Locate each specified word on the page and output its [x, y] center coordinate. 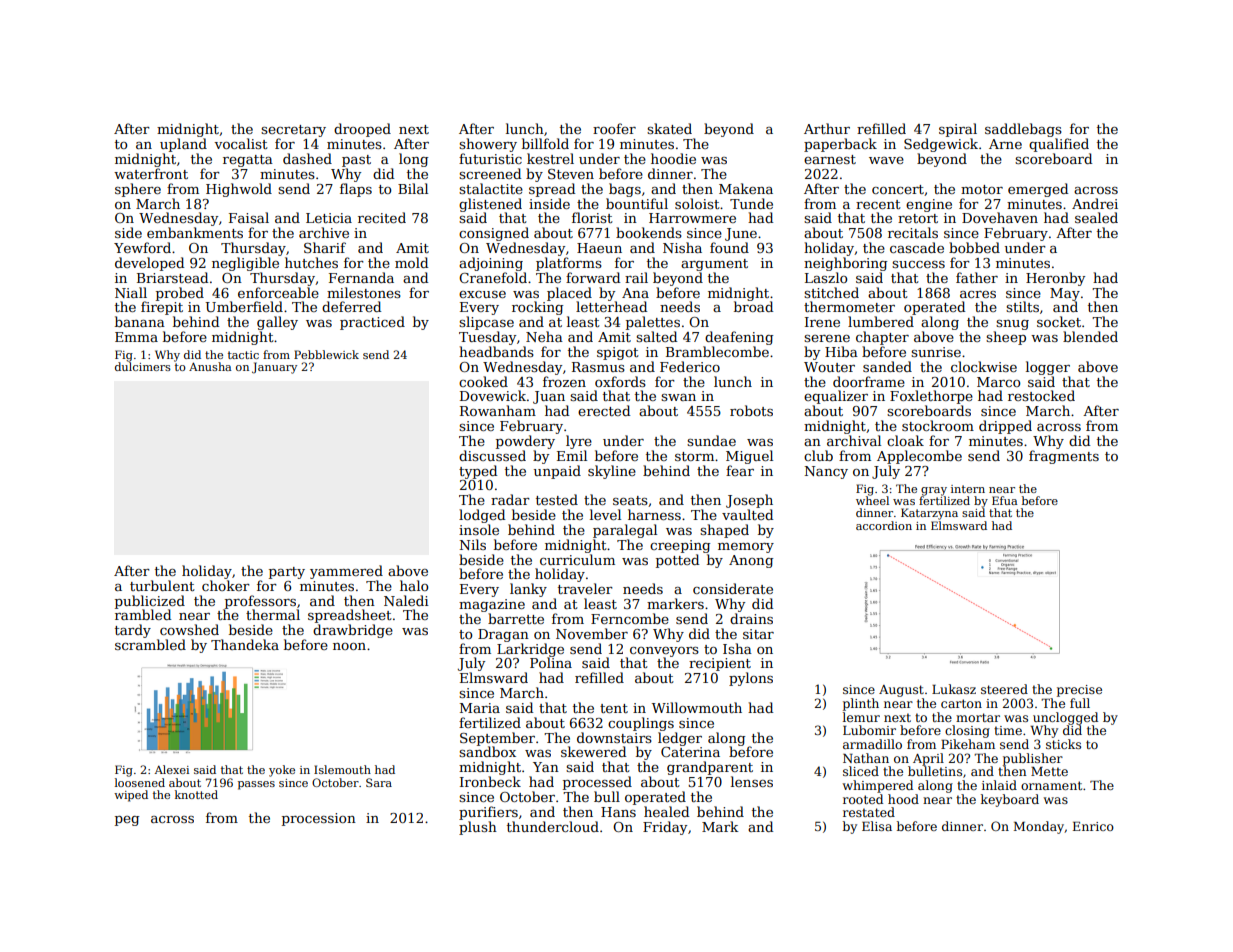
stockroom [938, 425]
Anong [751, 561]
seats [630, 500]
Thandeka [245, 644]
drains [751, 618]
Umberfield [244, 306]
